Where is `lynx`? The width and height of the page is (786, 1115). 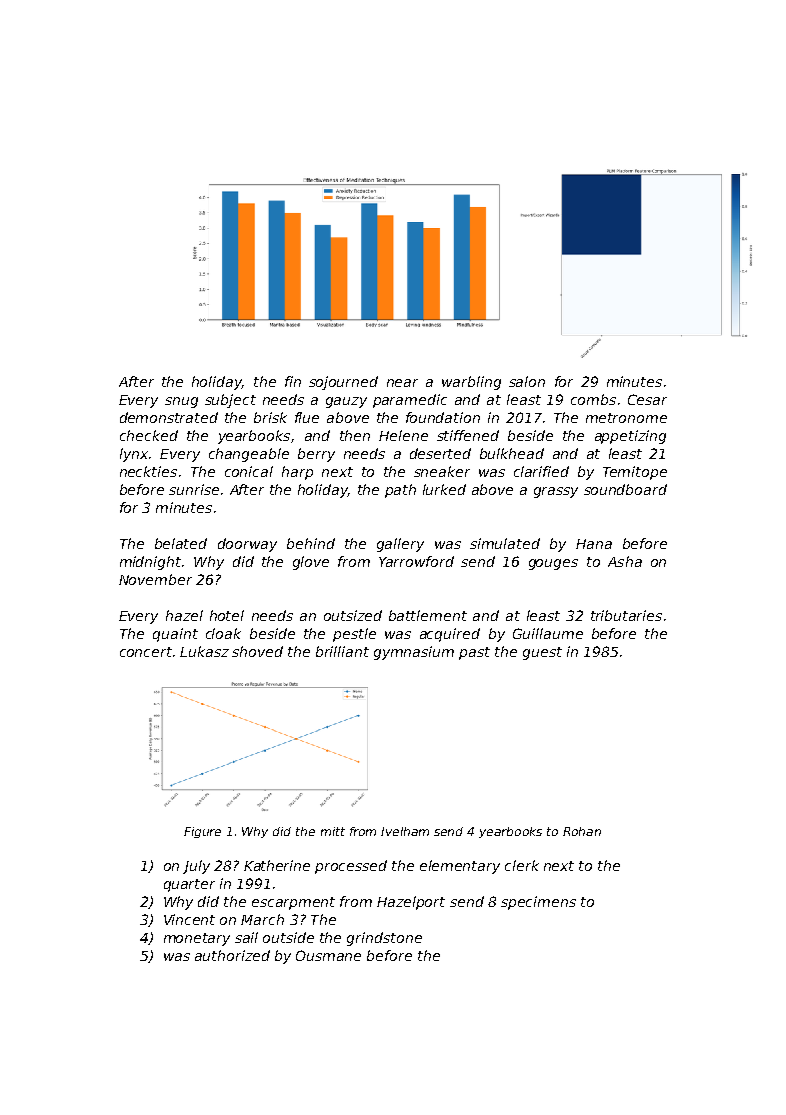
lynx is located at coordinates (134, 455).
